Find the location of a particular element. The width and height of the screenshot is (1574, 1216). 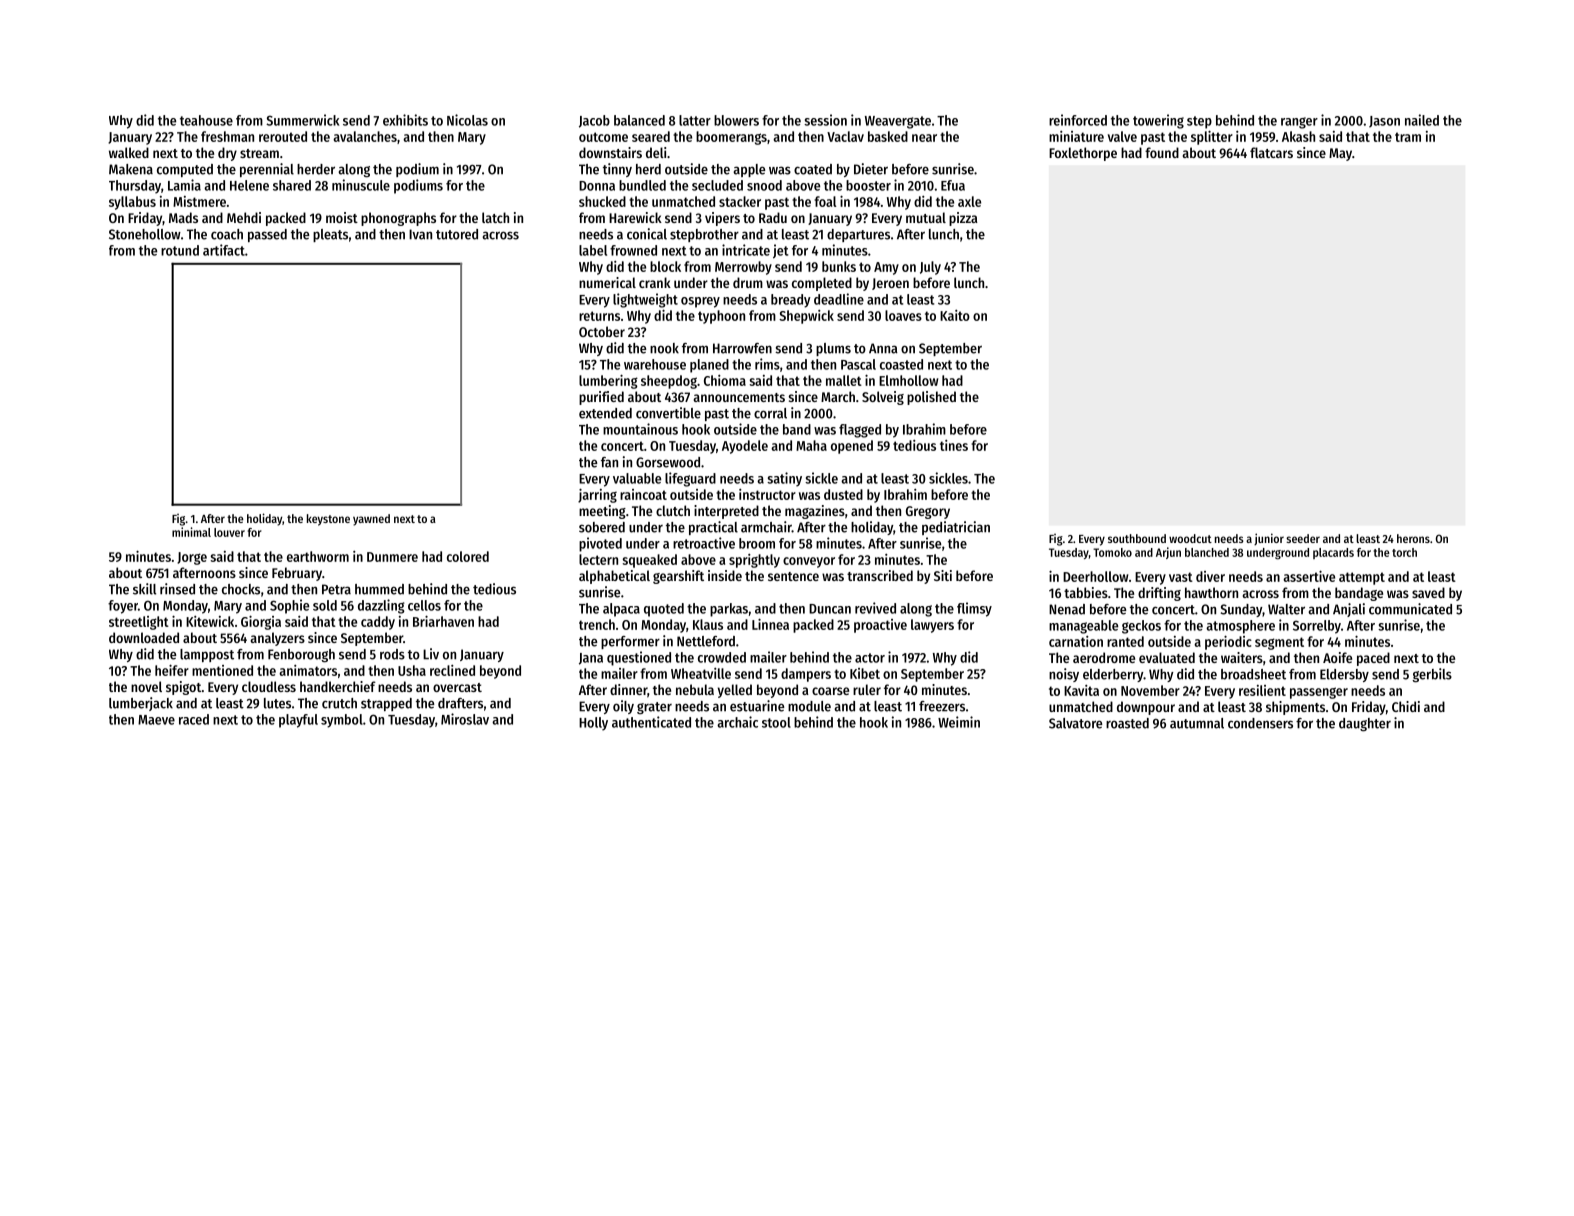

minimal is located at coordinates (191, 532).
